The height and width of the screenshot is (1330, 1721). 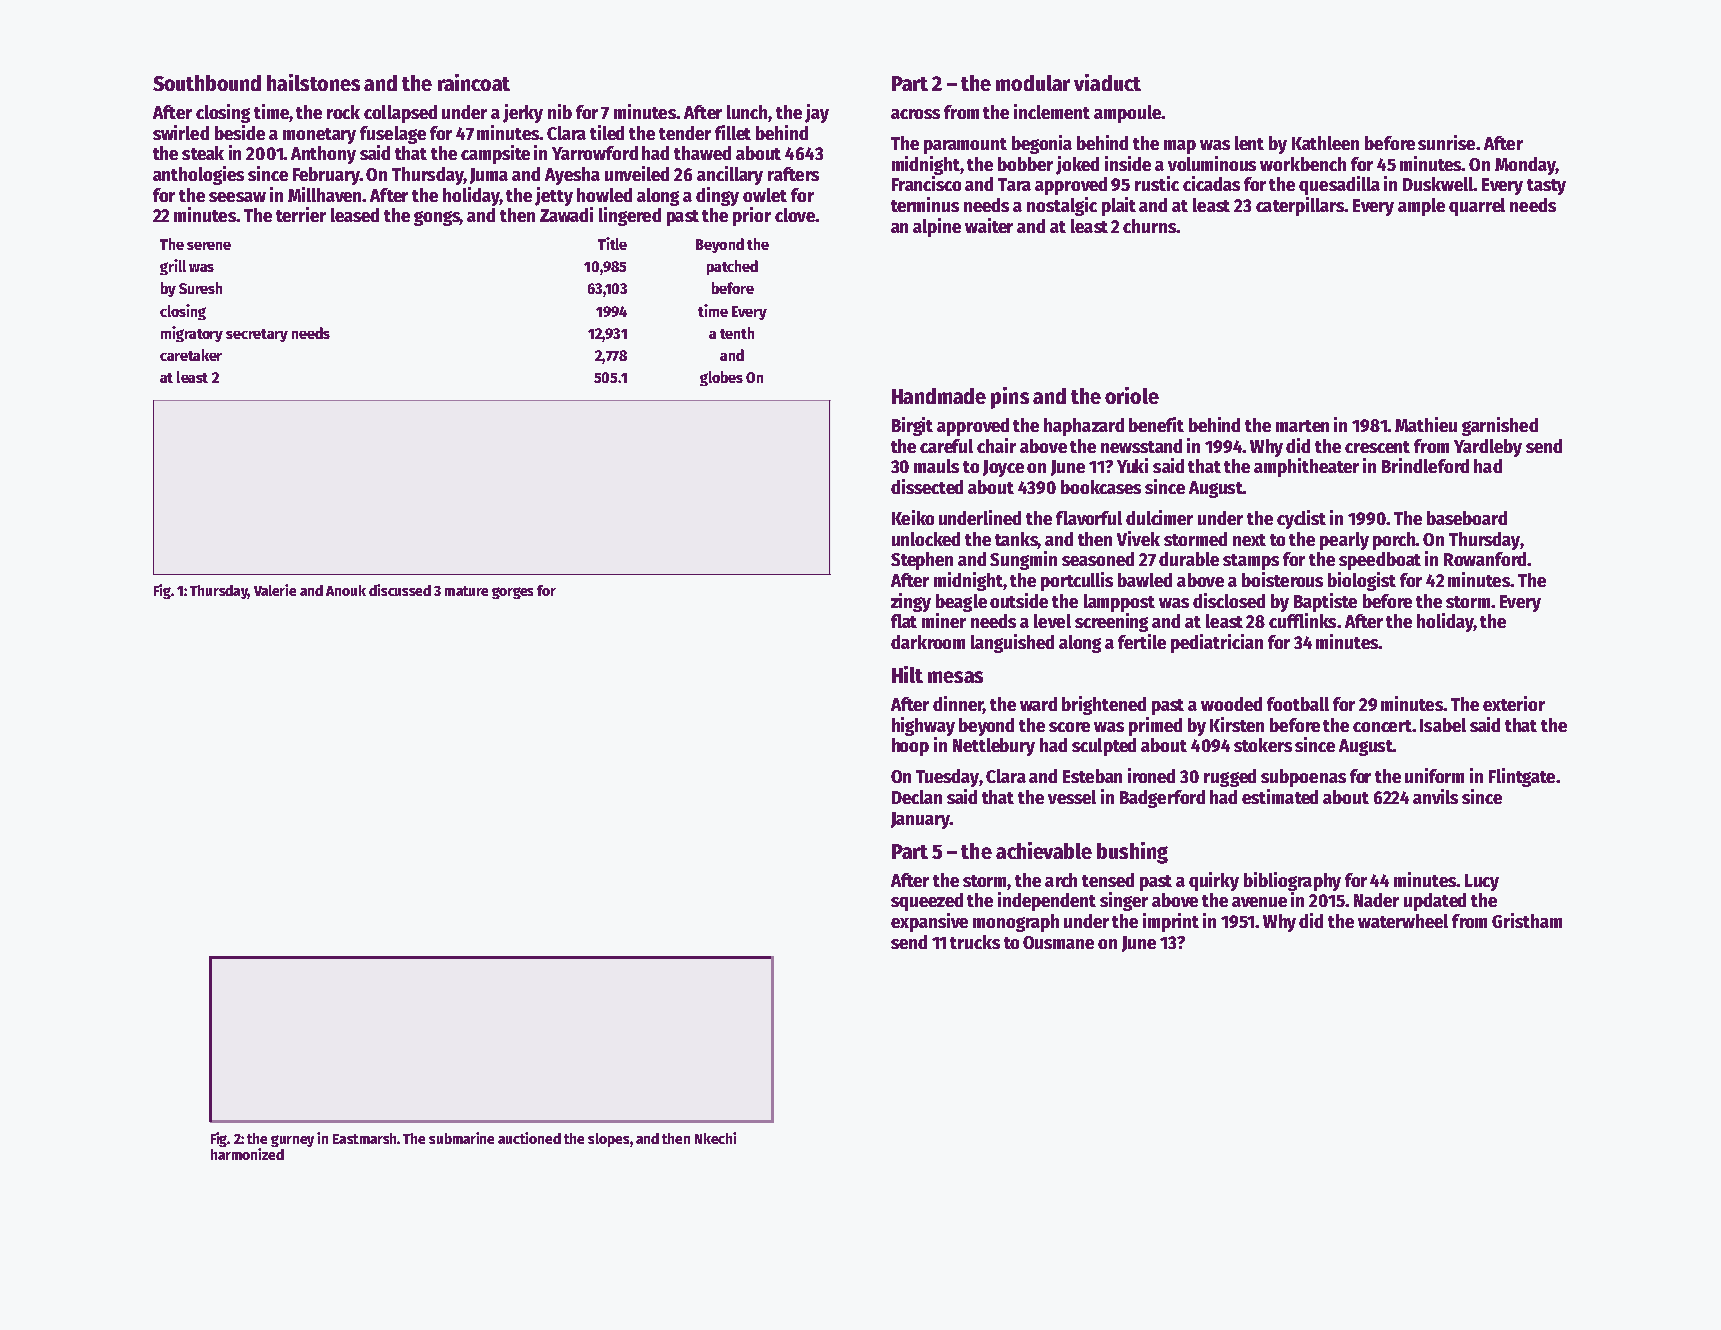 I want to click on secretary, so click(x=257, y=335).
